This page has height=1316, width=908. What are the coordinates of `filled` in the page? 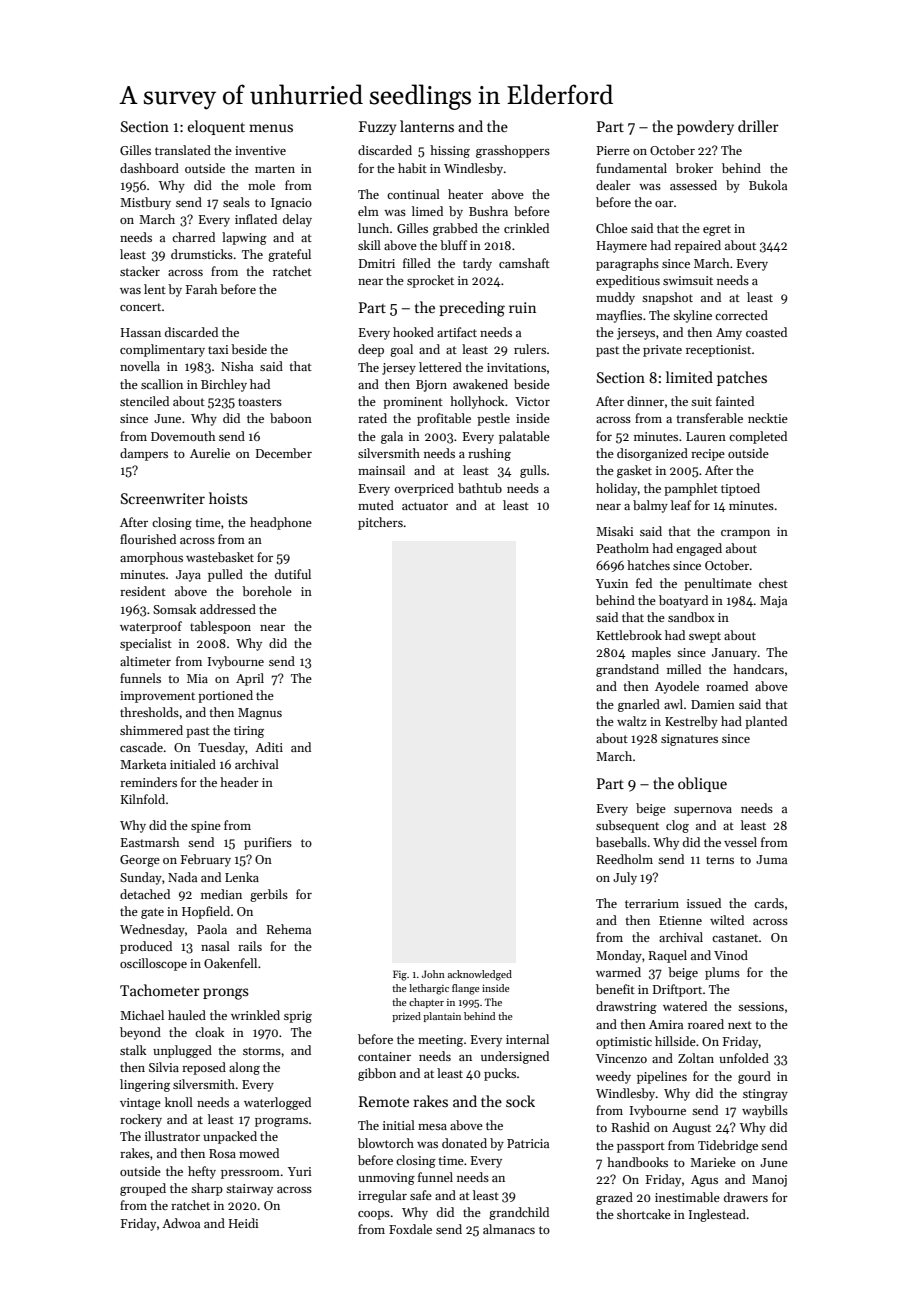 It's located at (417, 263).
